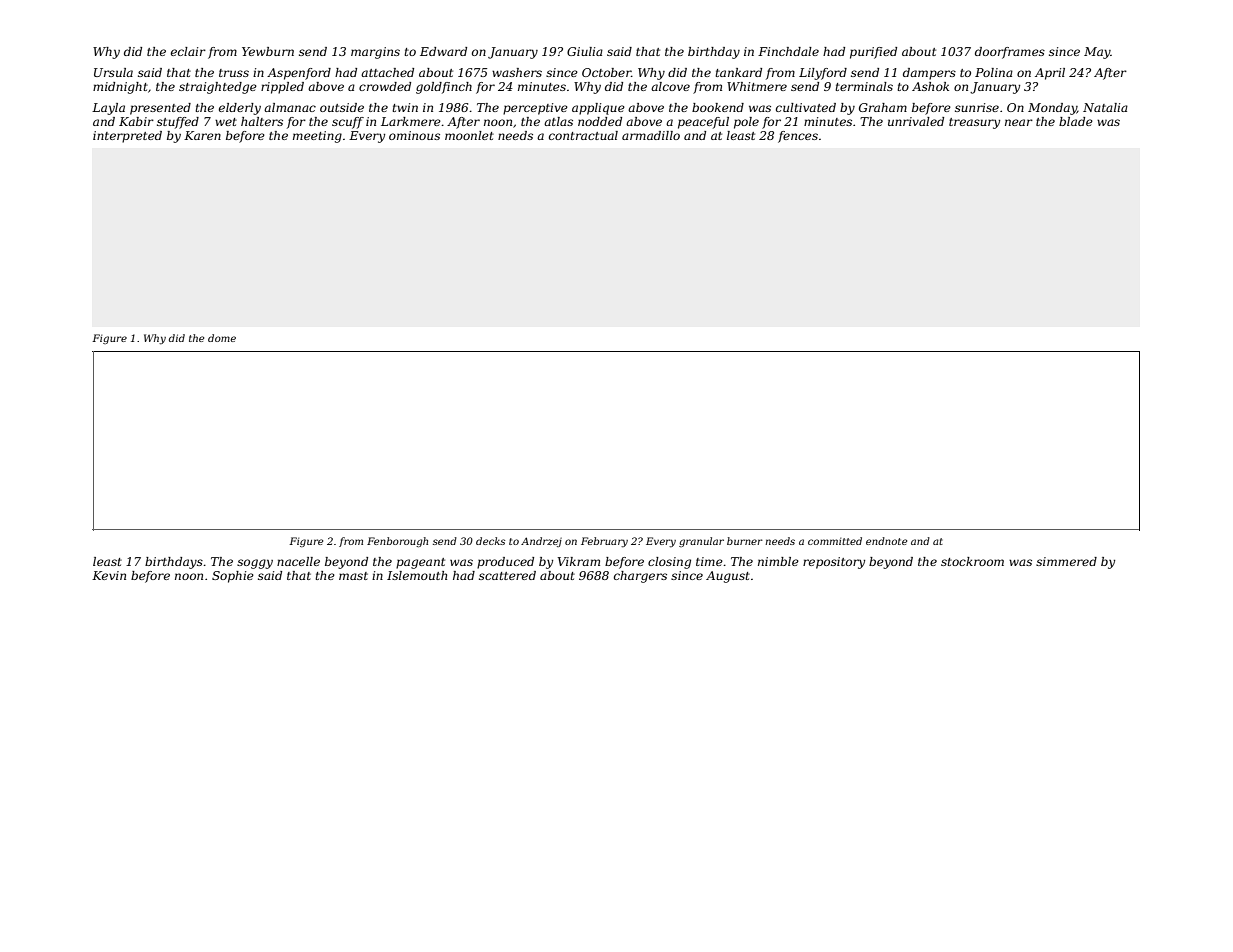 The image size is (1233, 952). Describe the element at coordinates (651, 135) in the document. I see `armadillo` at that location.
